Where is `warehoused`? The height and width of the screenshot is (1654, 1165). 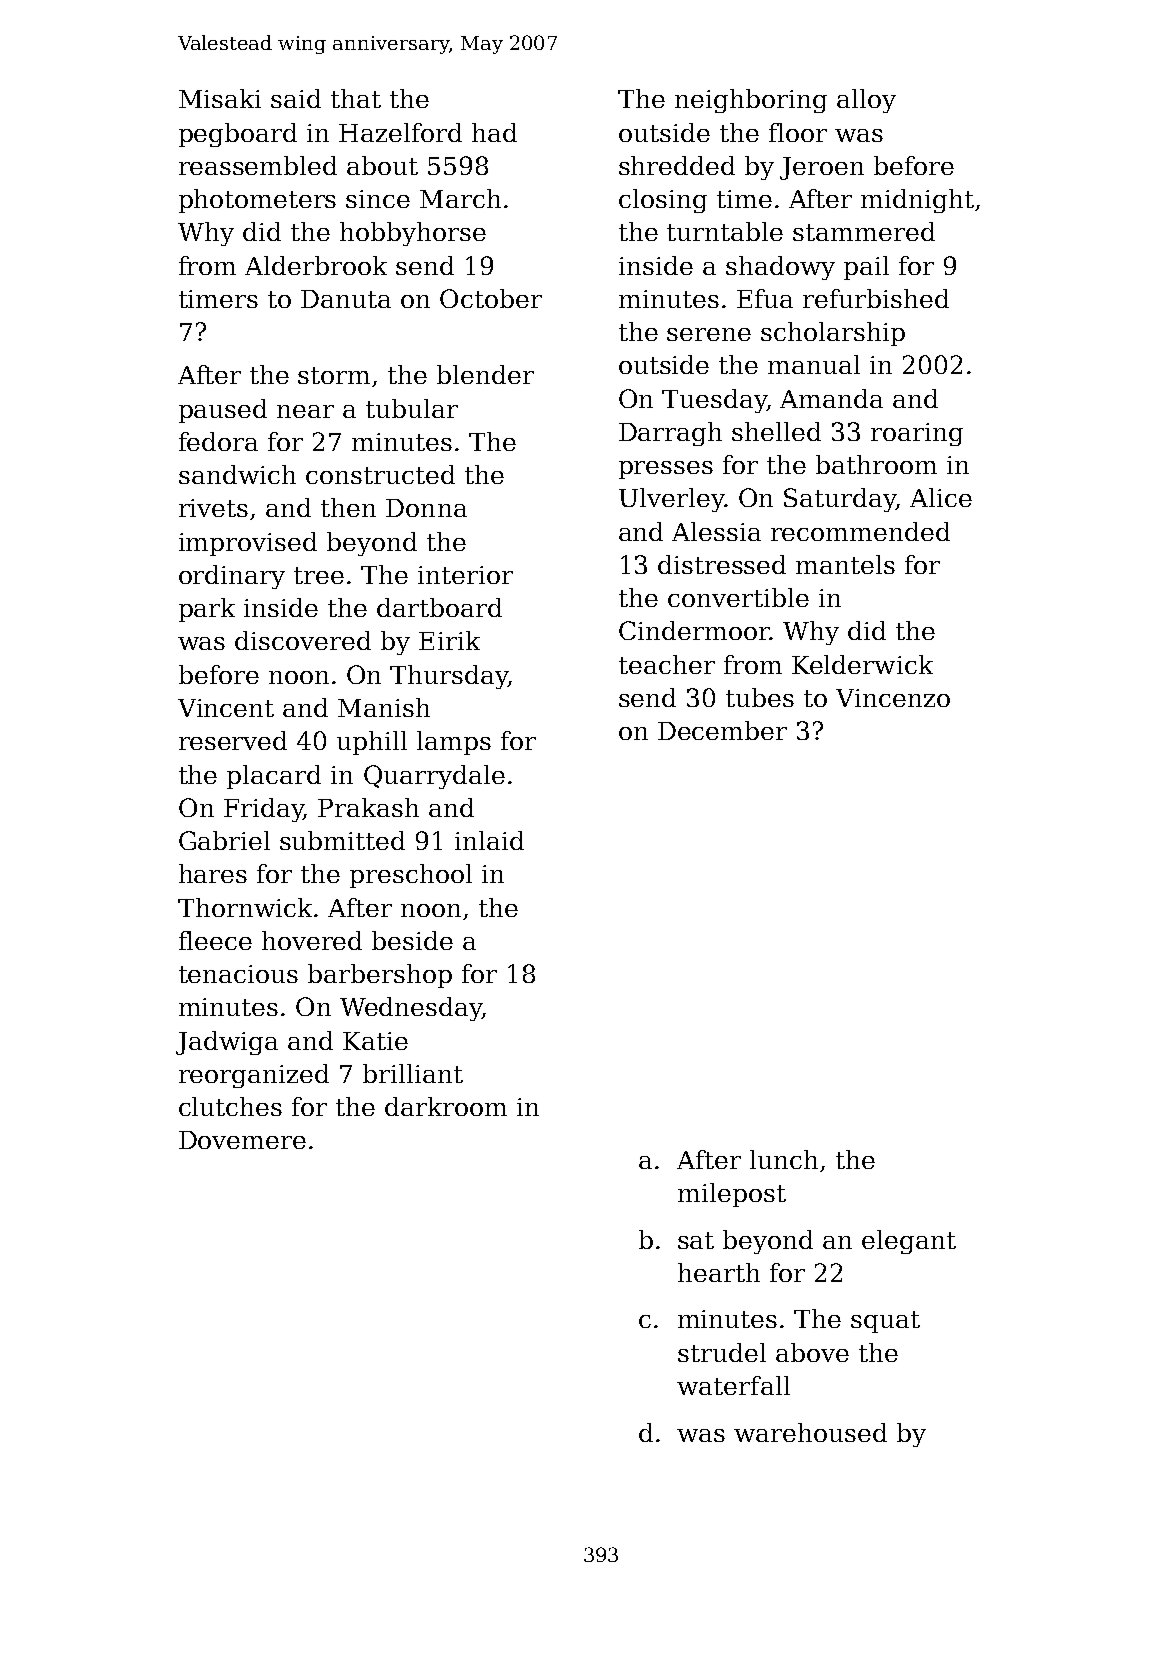
warehoused is located at coordinates (810, 1432).
